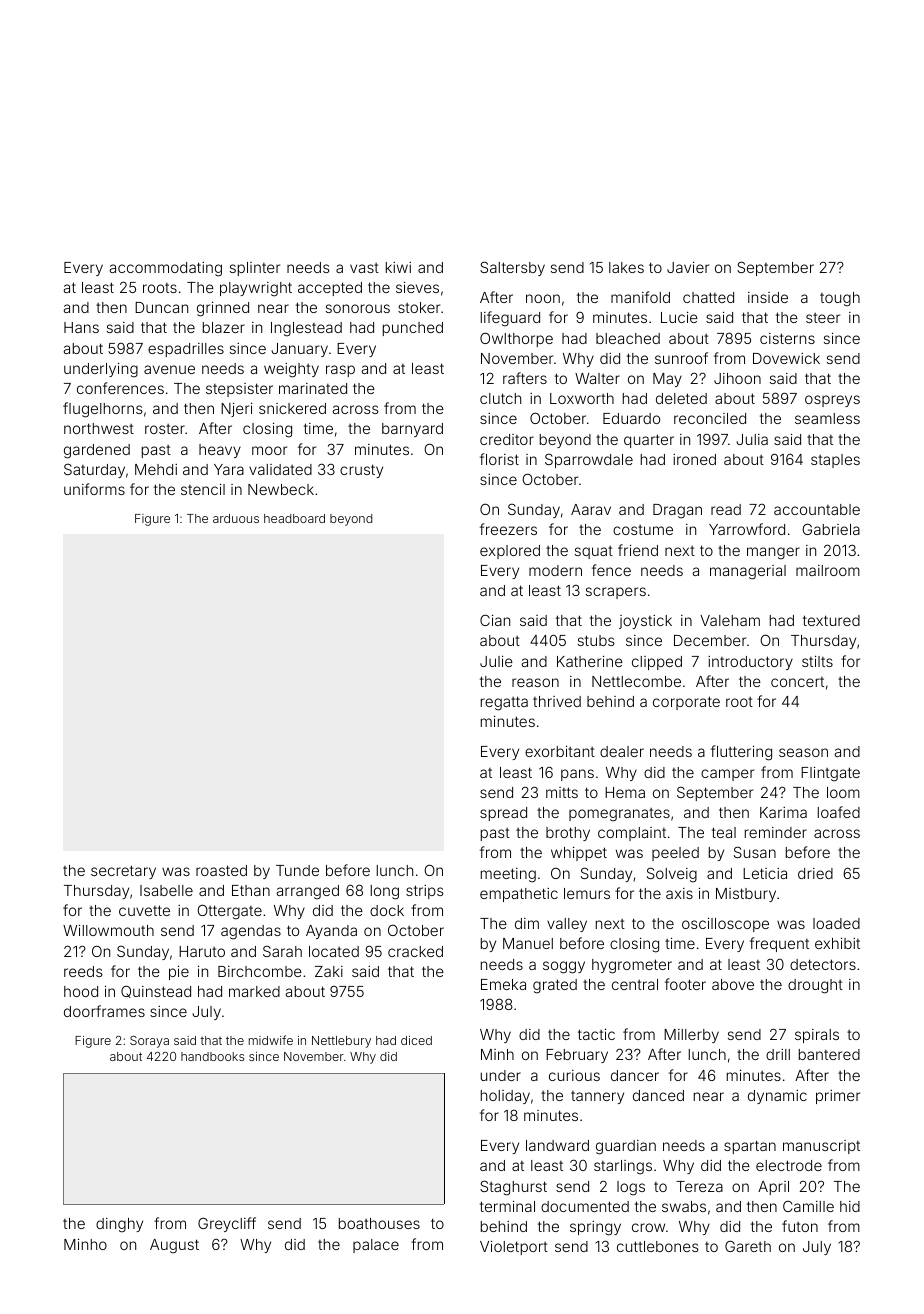 Image resolution: width=924 pixels, height=1314 pixels. What do you see at coordinates (648, 1227) in the screenshot?
I see `crow` at bounding box center [648, 1227].
